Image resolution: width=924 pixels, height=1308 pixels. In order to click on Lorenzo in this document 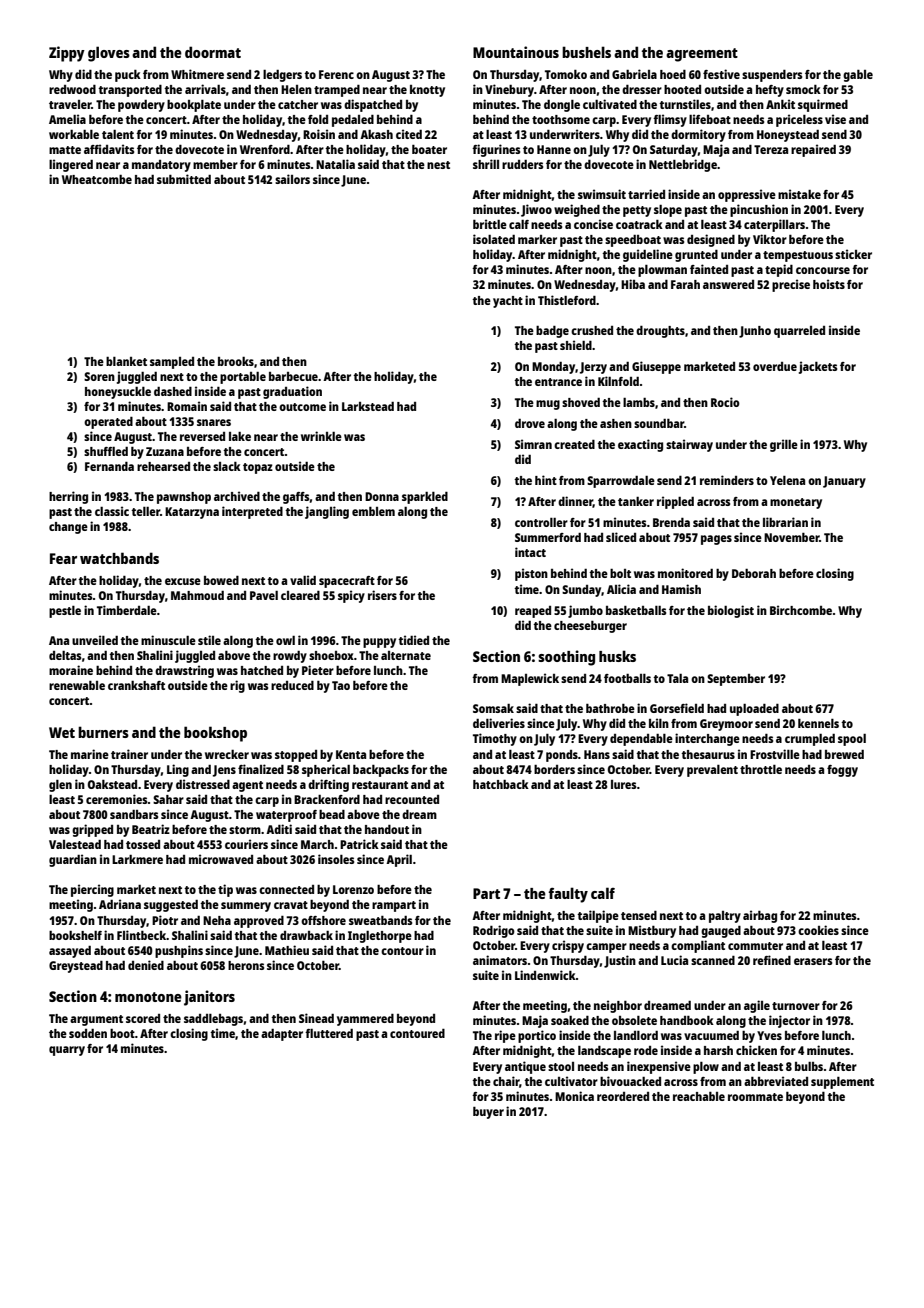, I will do `click(353, 889)`.
